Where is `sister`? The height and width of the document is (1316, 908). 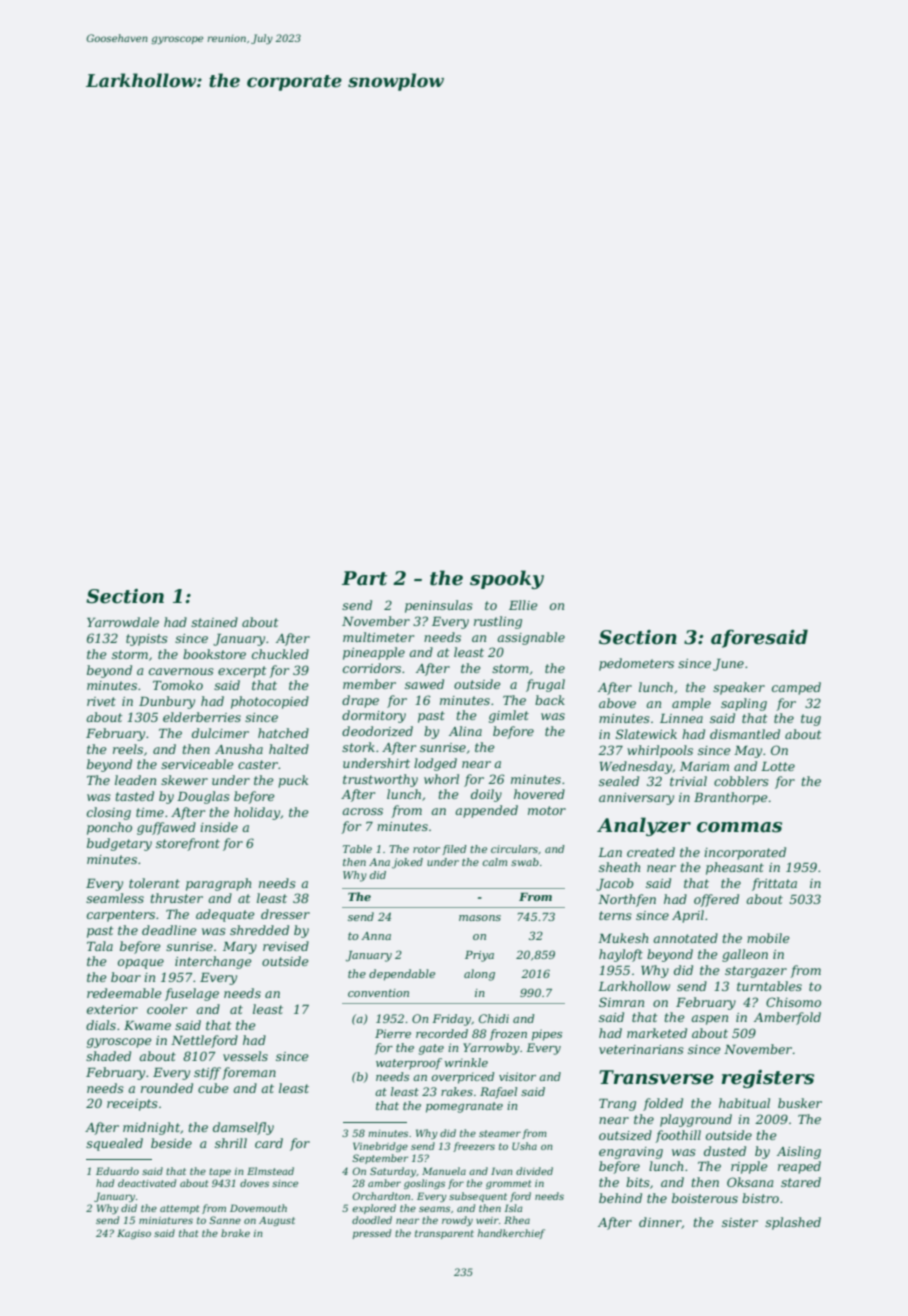 sister is located at coordinates (740, 1222).
